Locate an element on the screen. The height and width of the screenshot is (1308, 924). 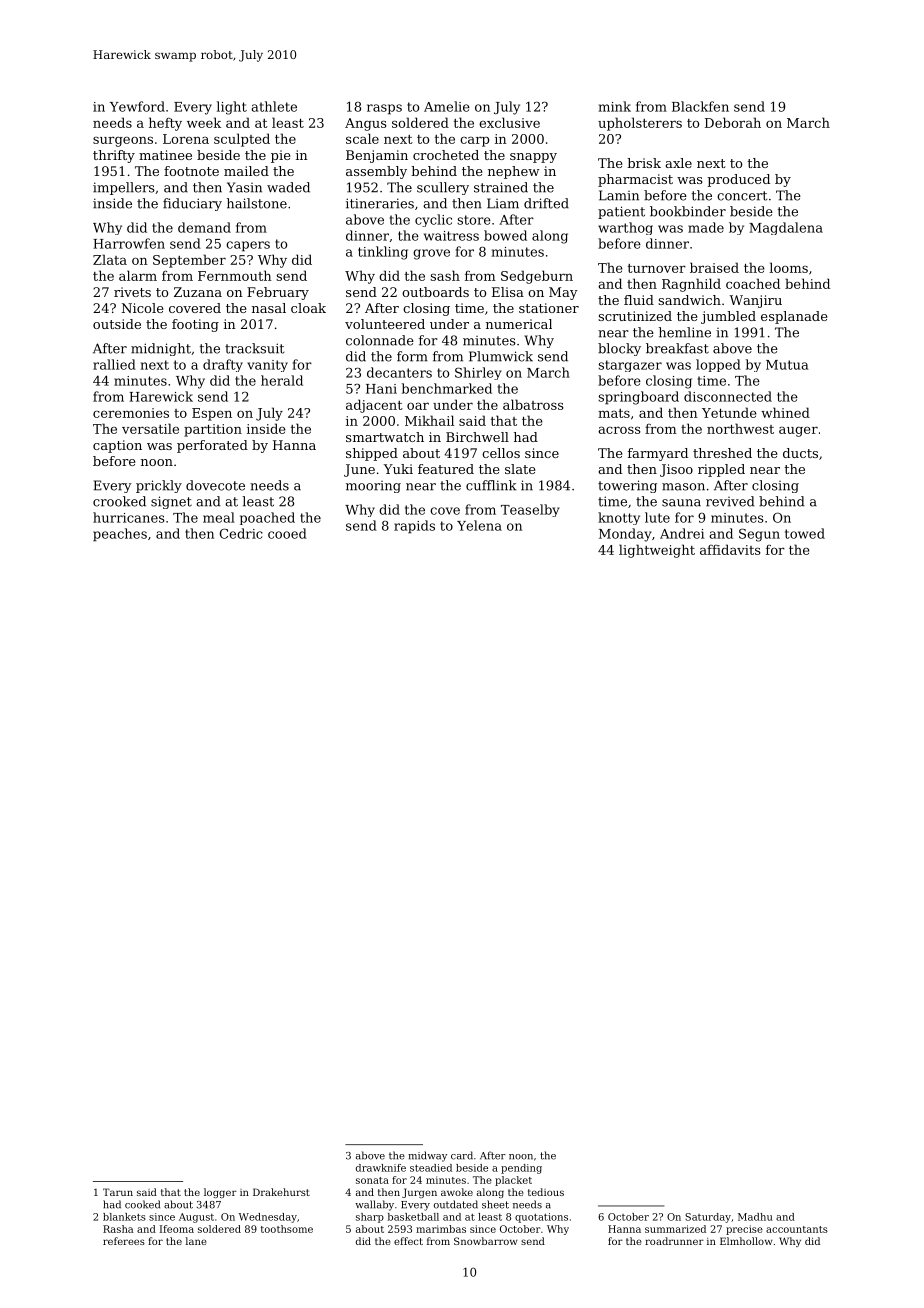
partition is located at coordinates (213, 430).
